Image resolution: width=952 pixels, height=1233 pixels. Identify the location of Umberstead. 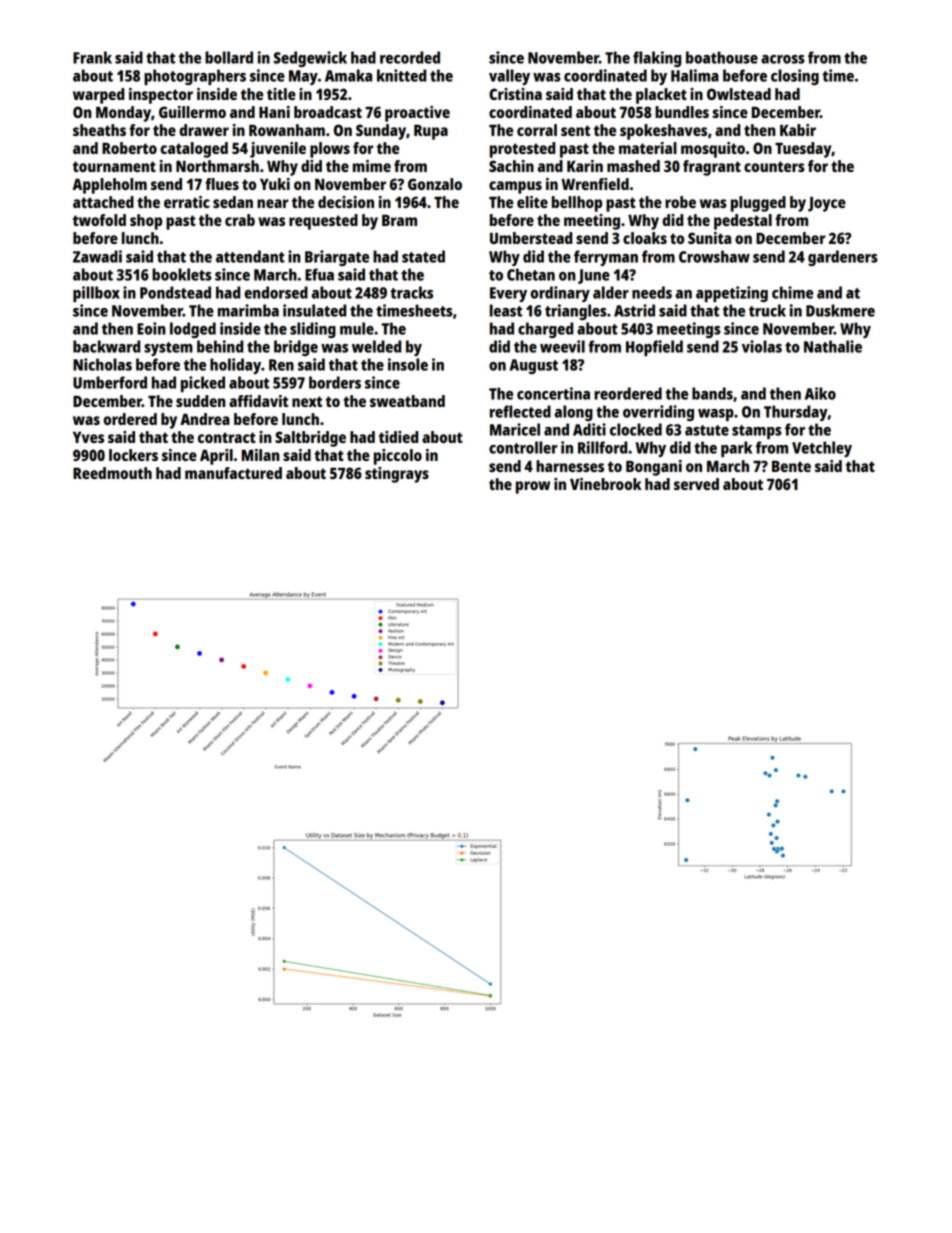
(531, 238).
